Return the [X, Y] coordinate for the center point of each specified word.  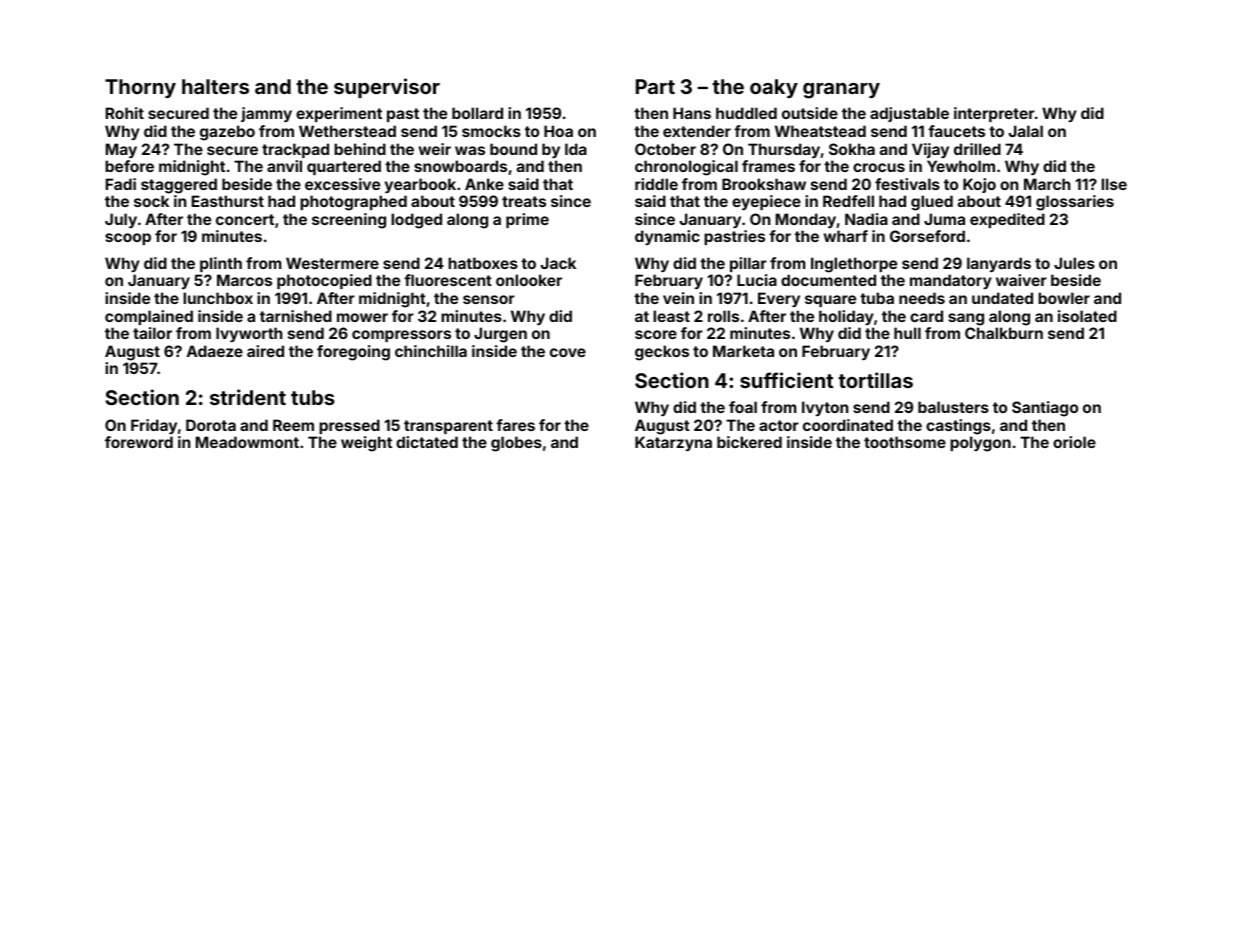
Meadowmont [247, 442]
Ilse [1114, 184]
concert [245, 219]
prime [527, 220]
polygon [980, 444]
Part [655, 86]
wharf [846, 236]
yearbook [420, 185]
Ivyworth [249, 334]
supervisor [387, 88]
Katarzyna [673, 443]
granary [841, 91]
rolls [723, 316]
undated [1002, 298]
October [665, 149]
